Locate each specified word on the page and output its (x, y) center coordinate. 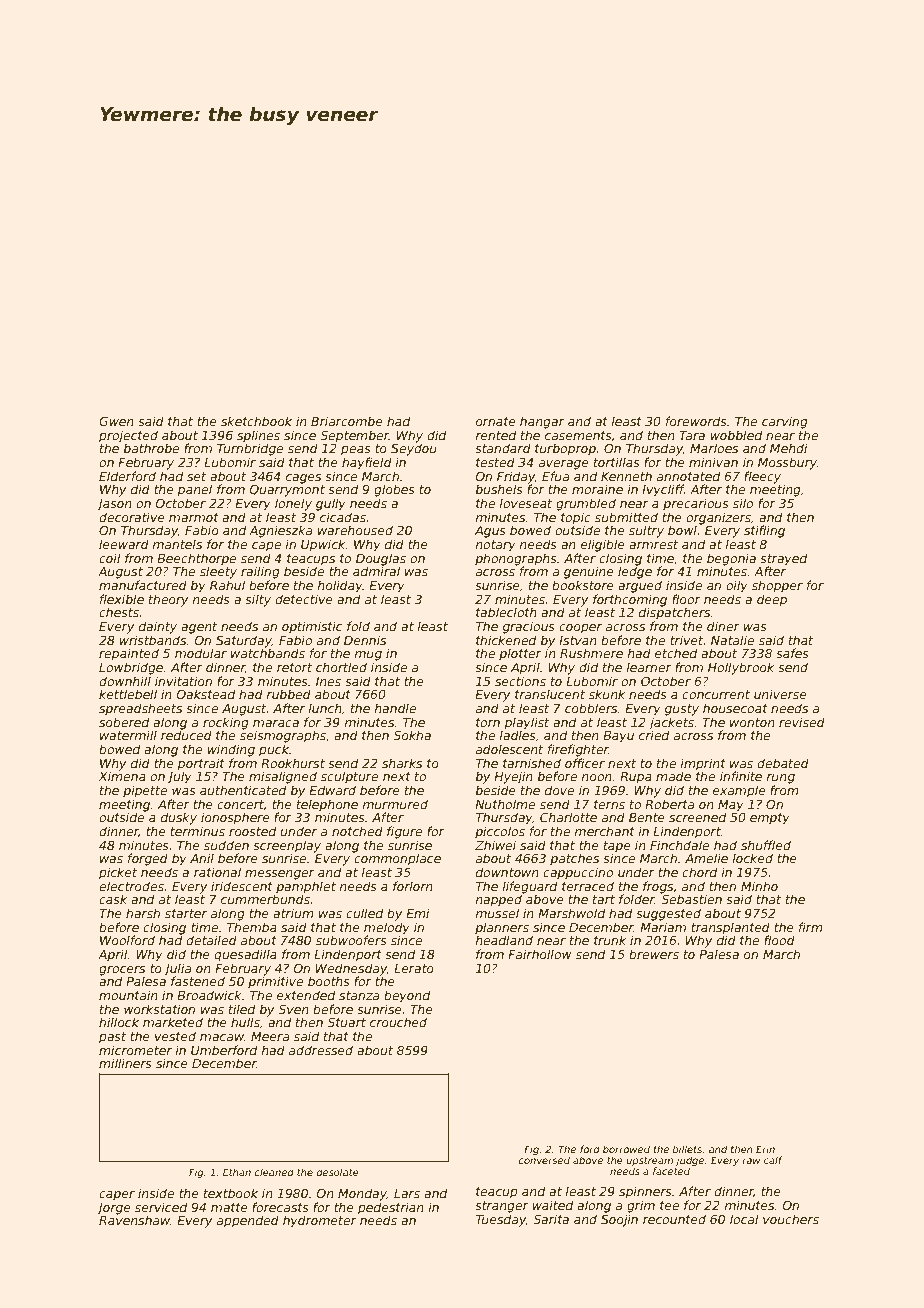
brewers (654, 954)
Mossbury (787, 463)
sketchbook (256, 421)
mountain (128, 995)
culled (364, 913)
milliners (125, 1063)
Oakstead (205, 694)
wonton (752, 722)
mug (368, 656)
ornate (496, 421)
